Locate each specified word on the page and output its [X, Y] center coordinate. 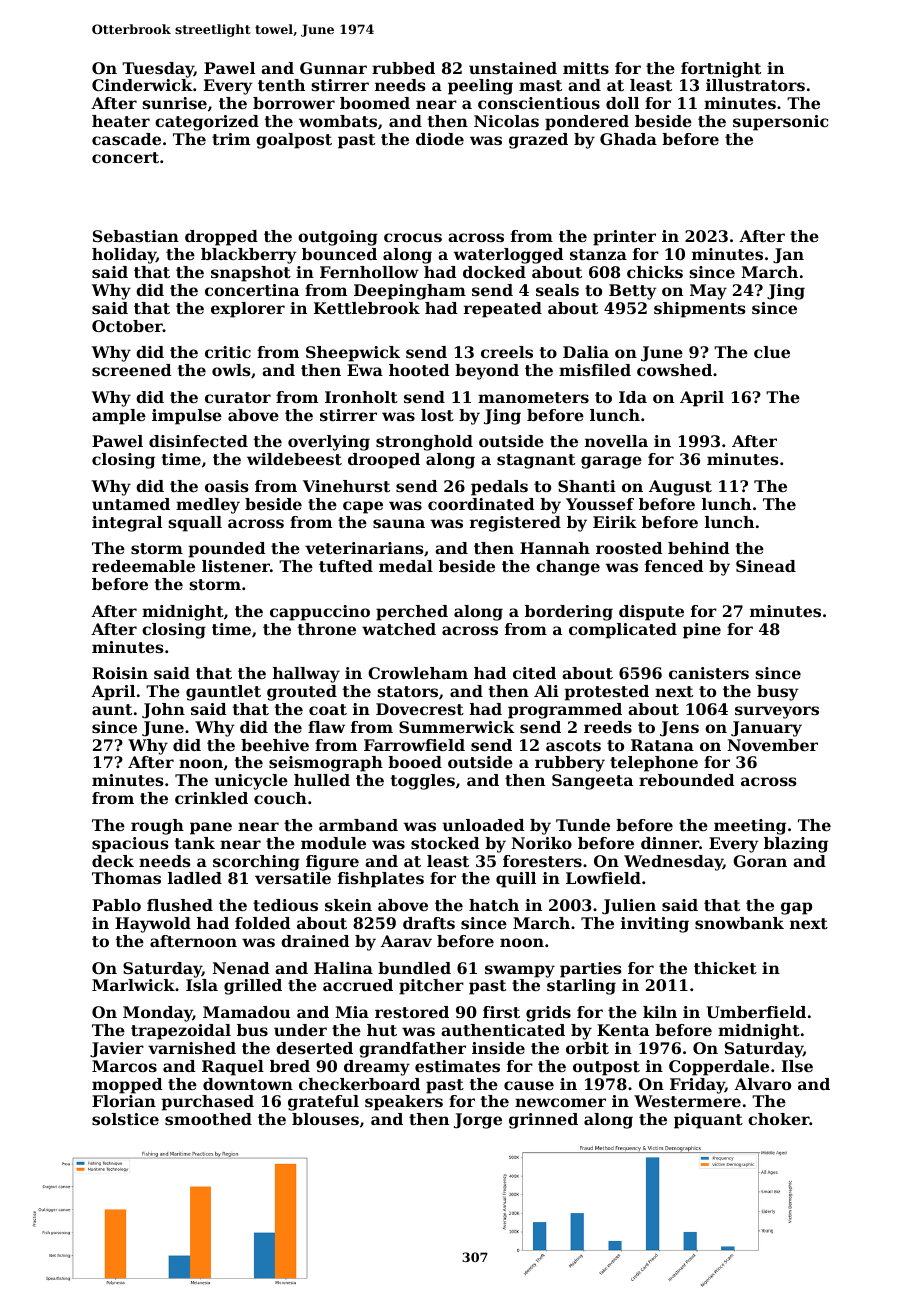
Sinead [766, 566]
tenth [281, 85]
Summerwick [457, 727]
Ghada [628, 139]
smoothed [208, 1119]
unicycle [251, 782]
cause [529, 1085]
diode [440, 139]
